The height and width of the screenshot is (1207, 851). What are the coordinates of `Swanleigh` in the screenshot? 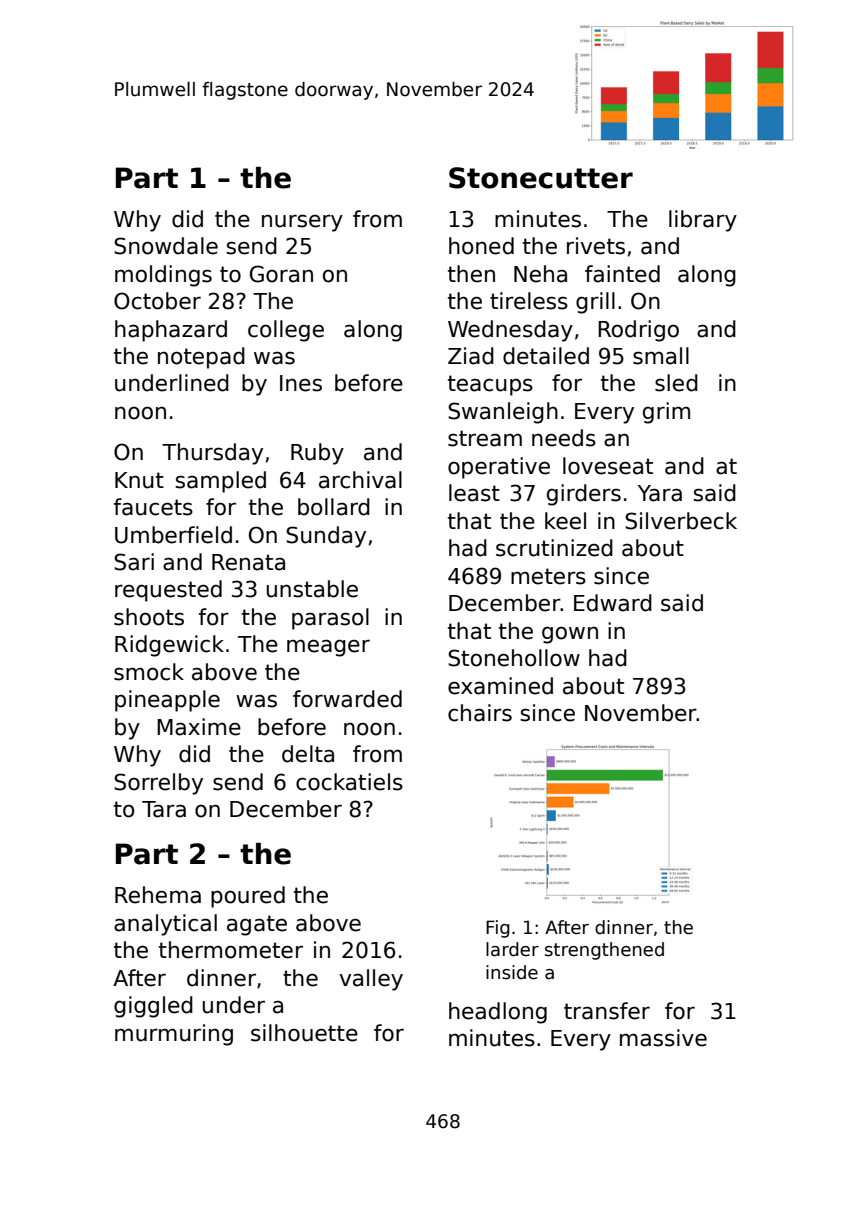 It's located at (503, 413).
